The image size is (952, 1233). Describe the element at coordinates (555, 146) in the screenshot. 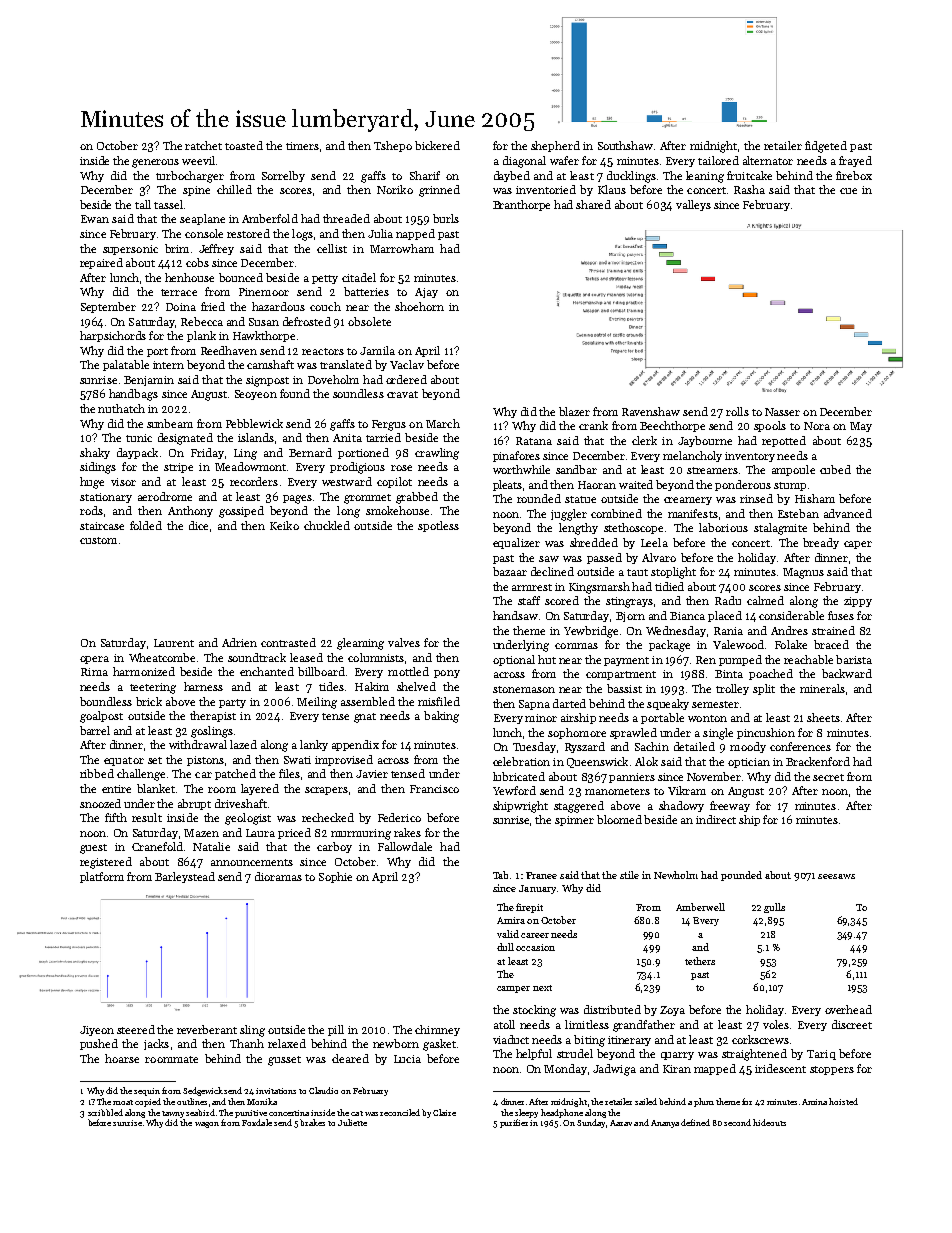

I see `shepherd` at that location.
